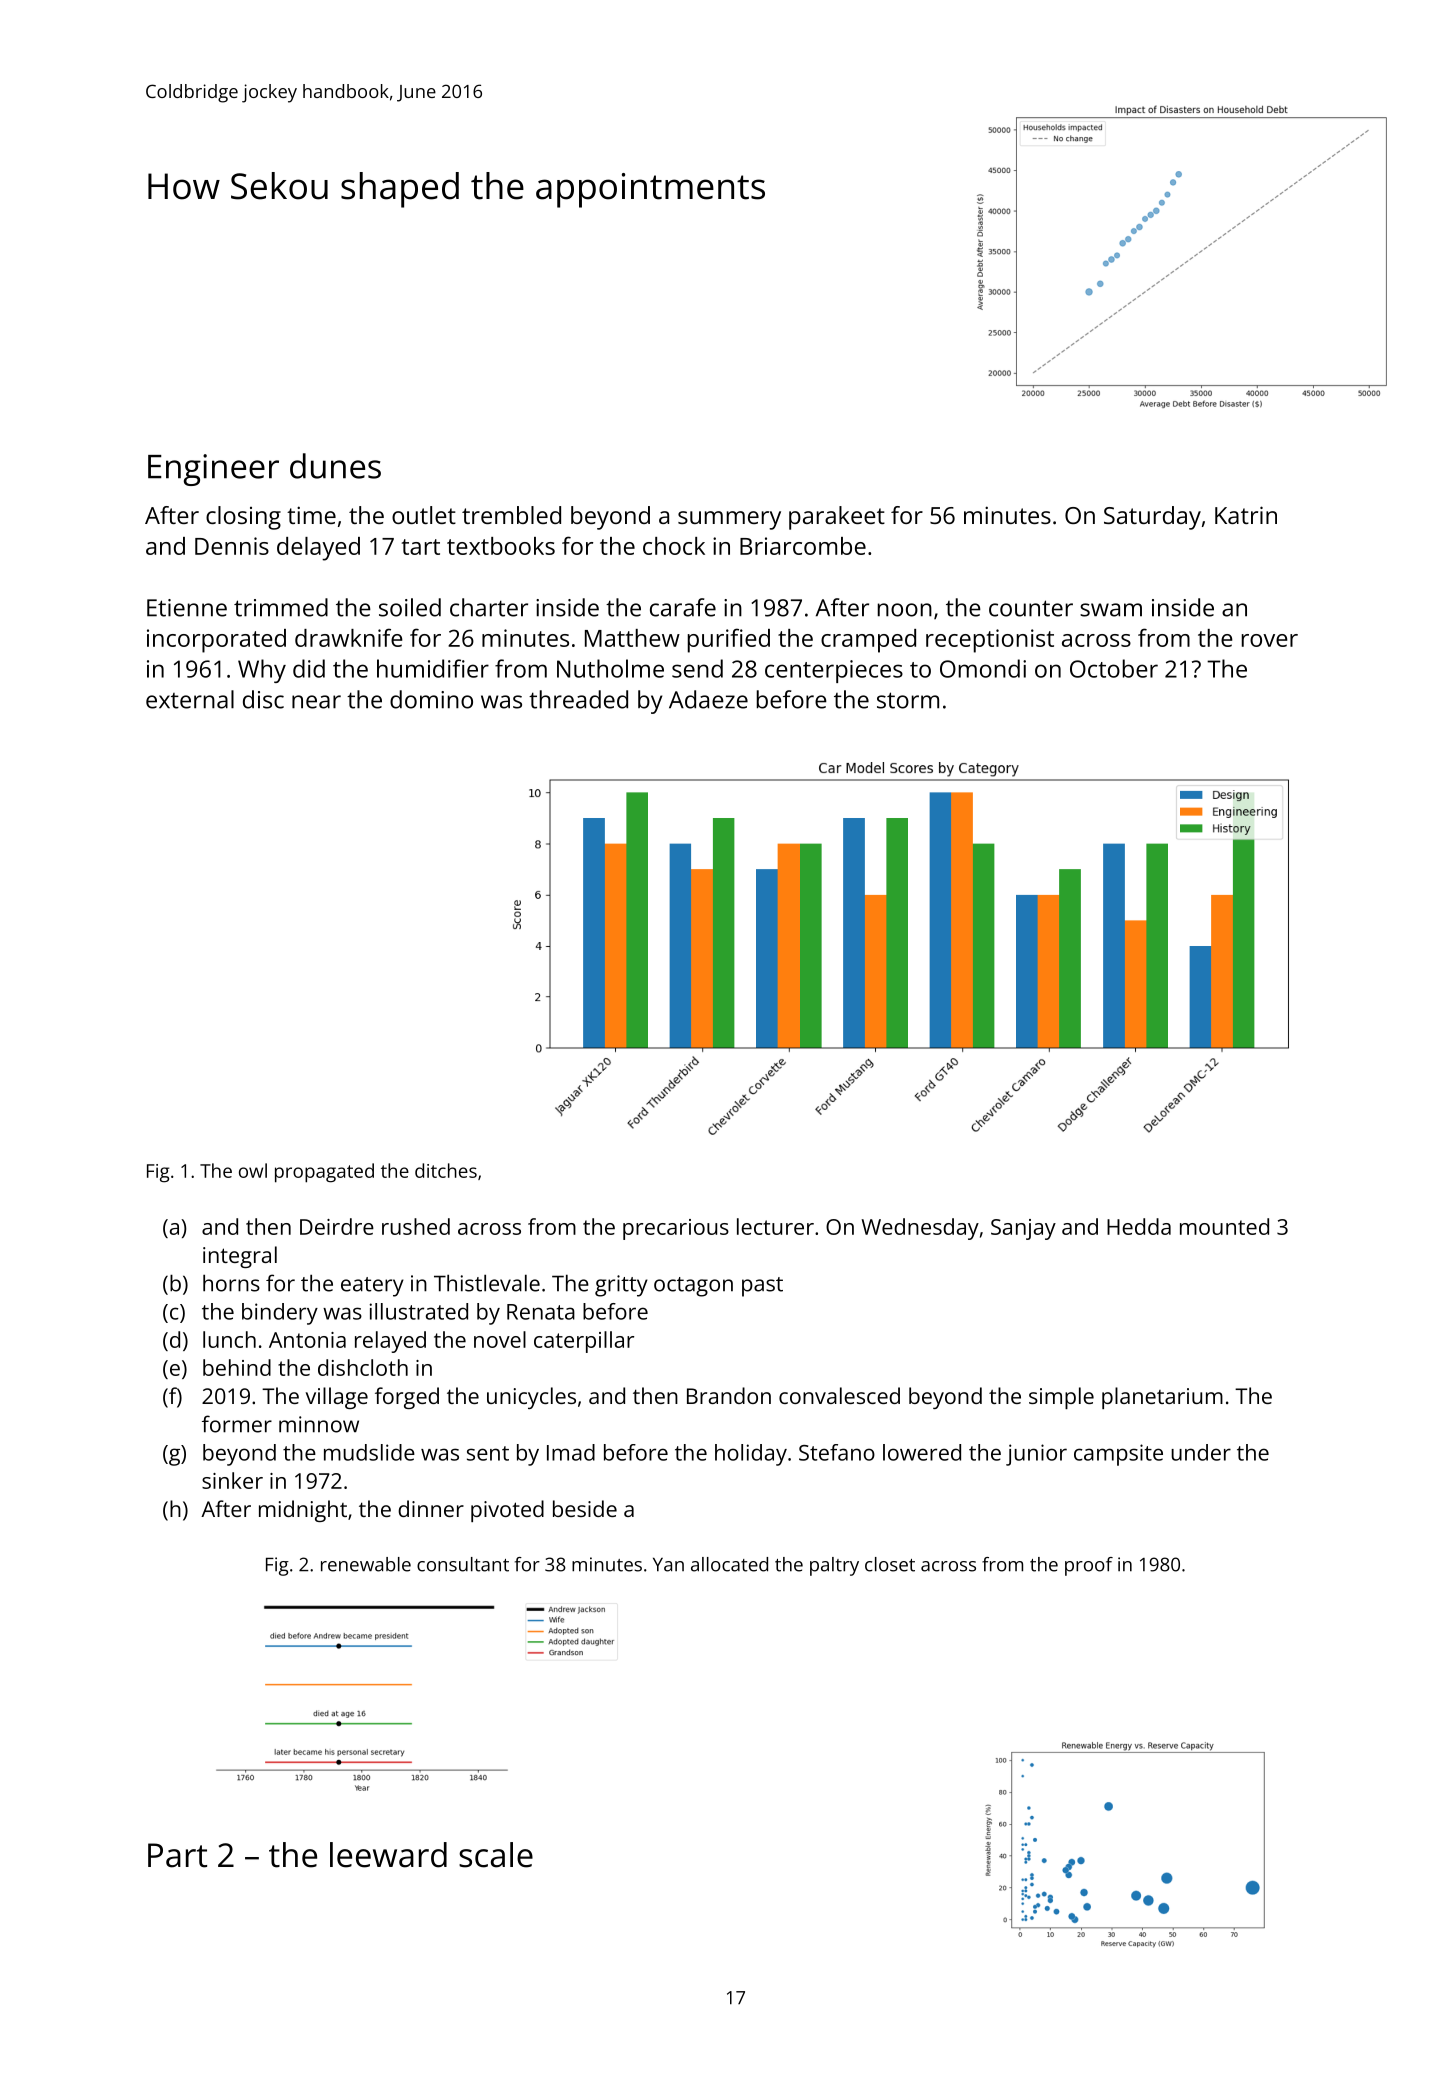 The image size is (1450, 2100). Describe the element at coordinates (1270, 640) in the page. I see `rover` at that location.
